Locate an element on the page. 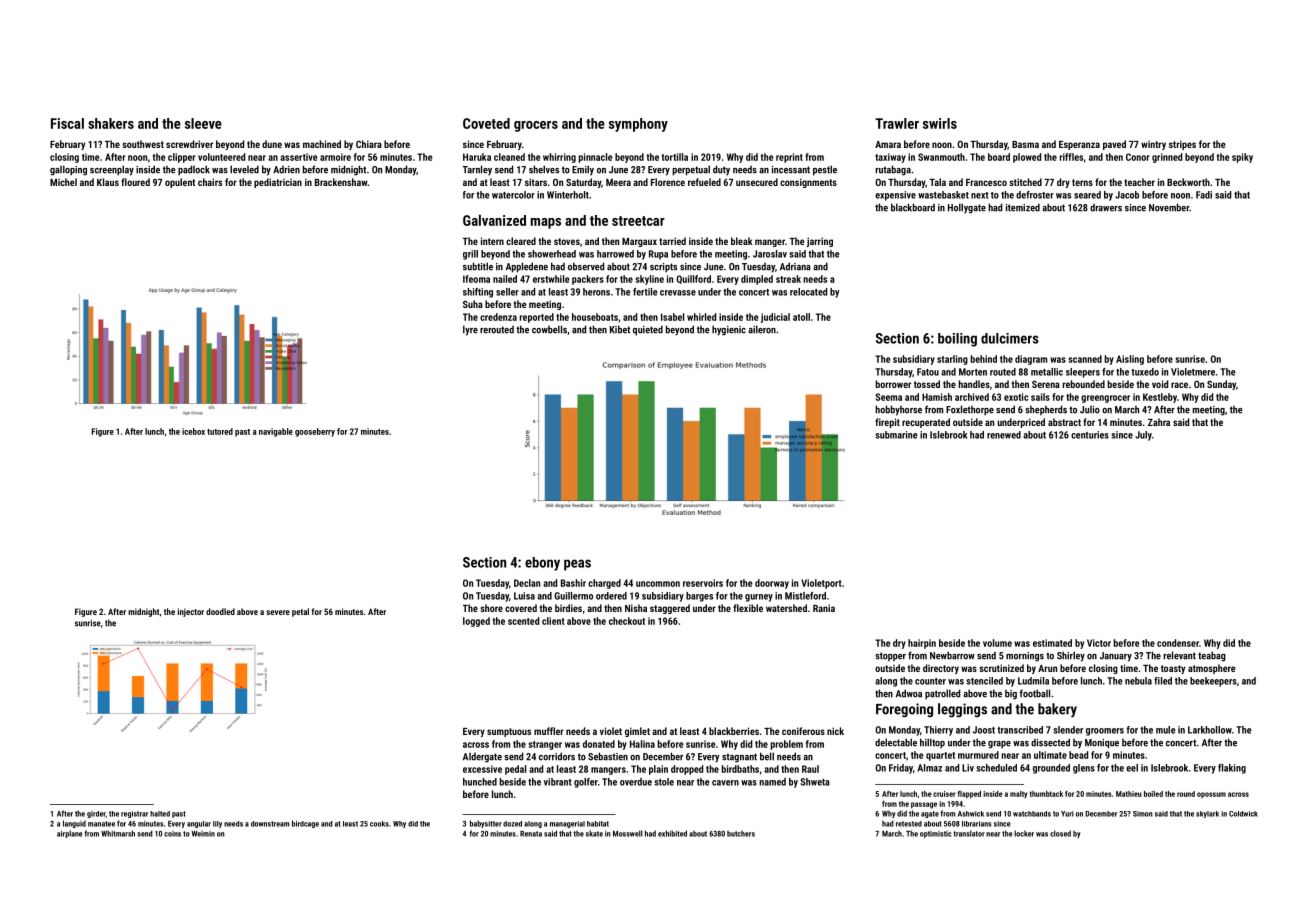 The width and height of the page is (1308, 924). swirls is located at coordinates (940, 123).
